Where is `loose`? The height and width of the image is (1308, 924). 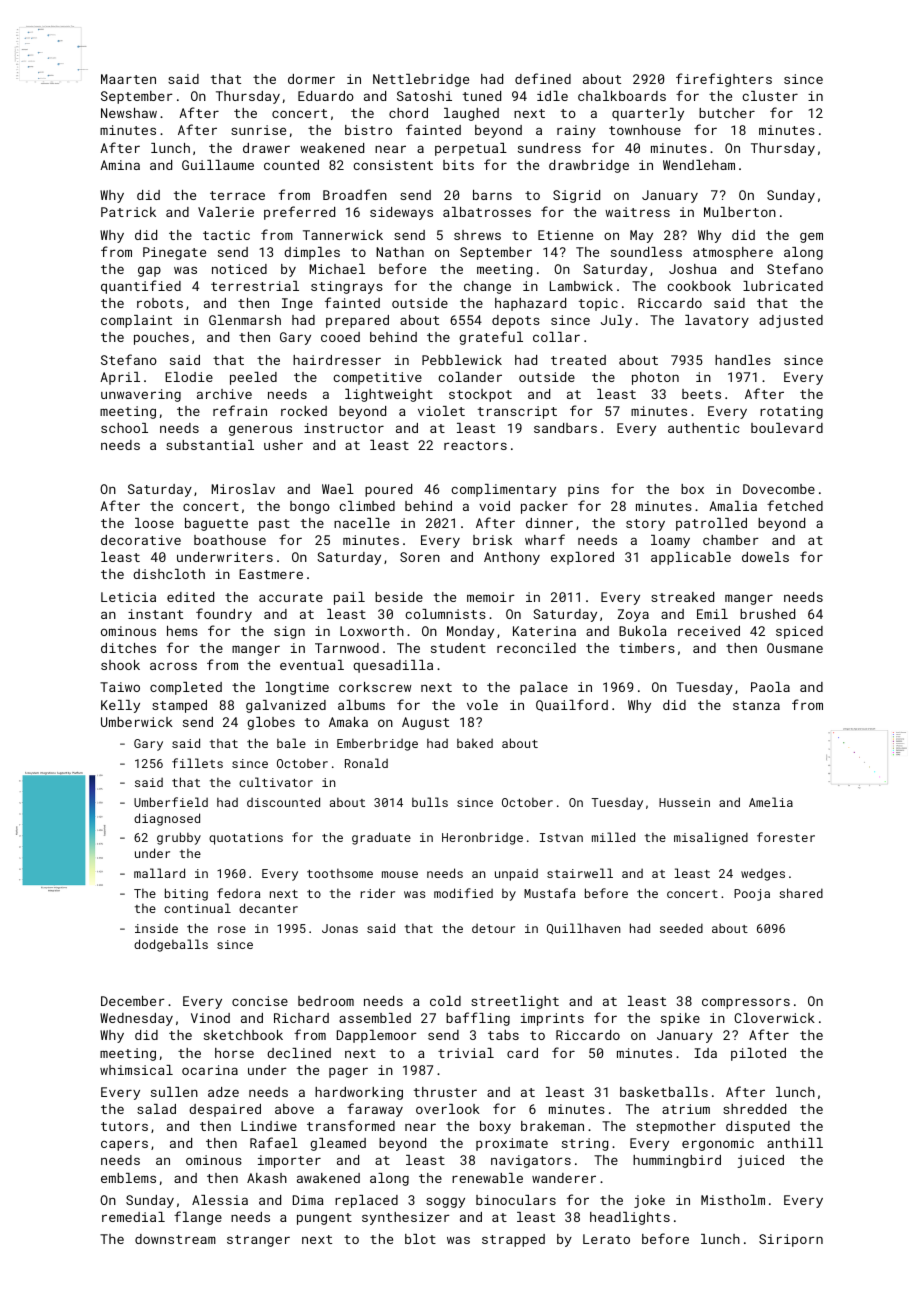 loose is located at coordinates (154, 523).
